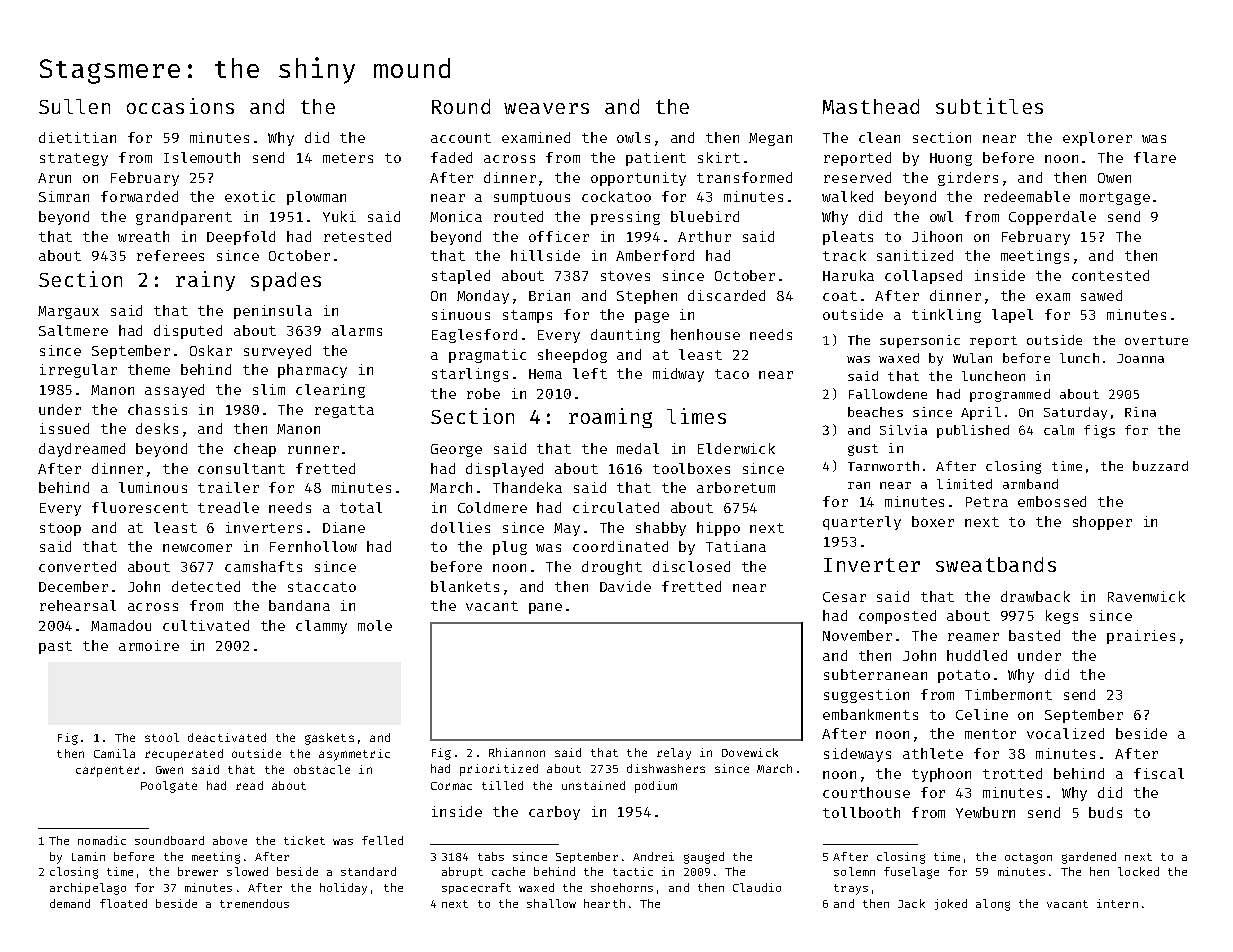 The height and width of the document is (952, 1233). What do you see at coordinates (197, 548) in the document?
I see `newcomer` at bounding box center [197, 548].
